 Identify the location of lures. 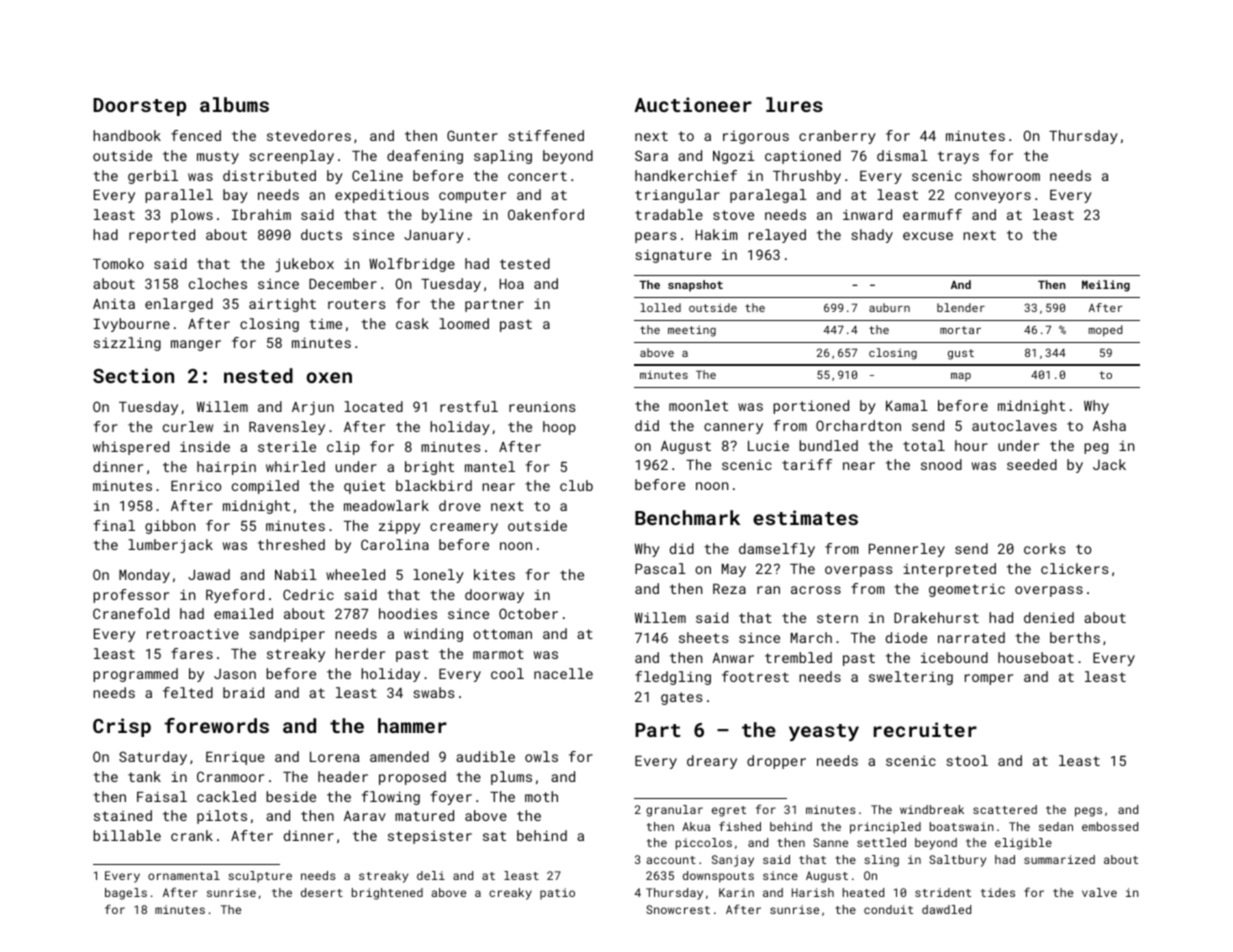
(794, 104).
